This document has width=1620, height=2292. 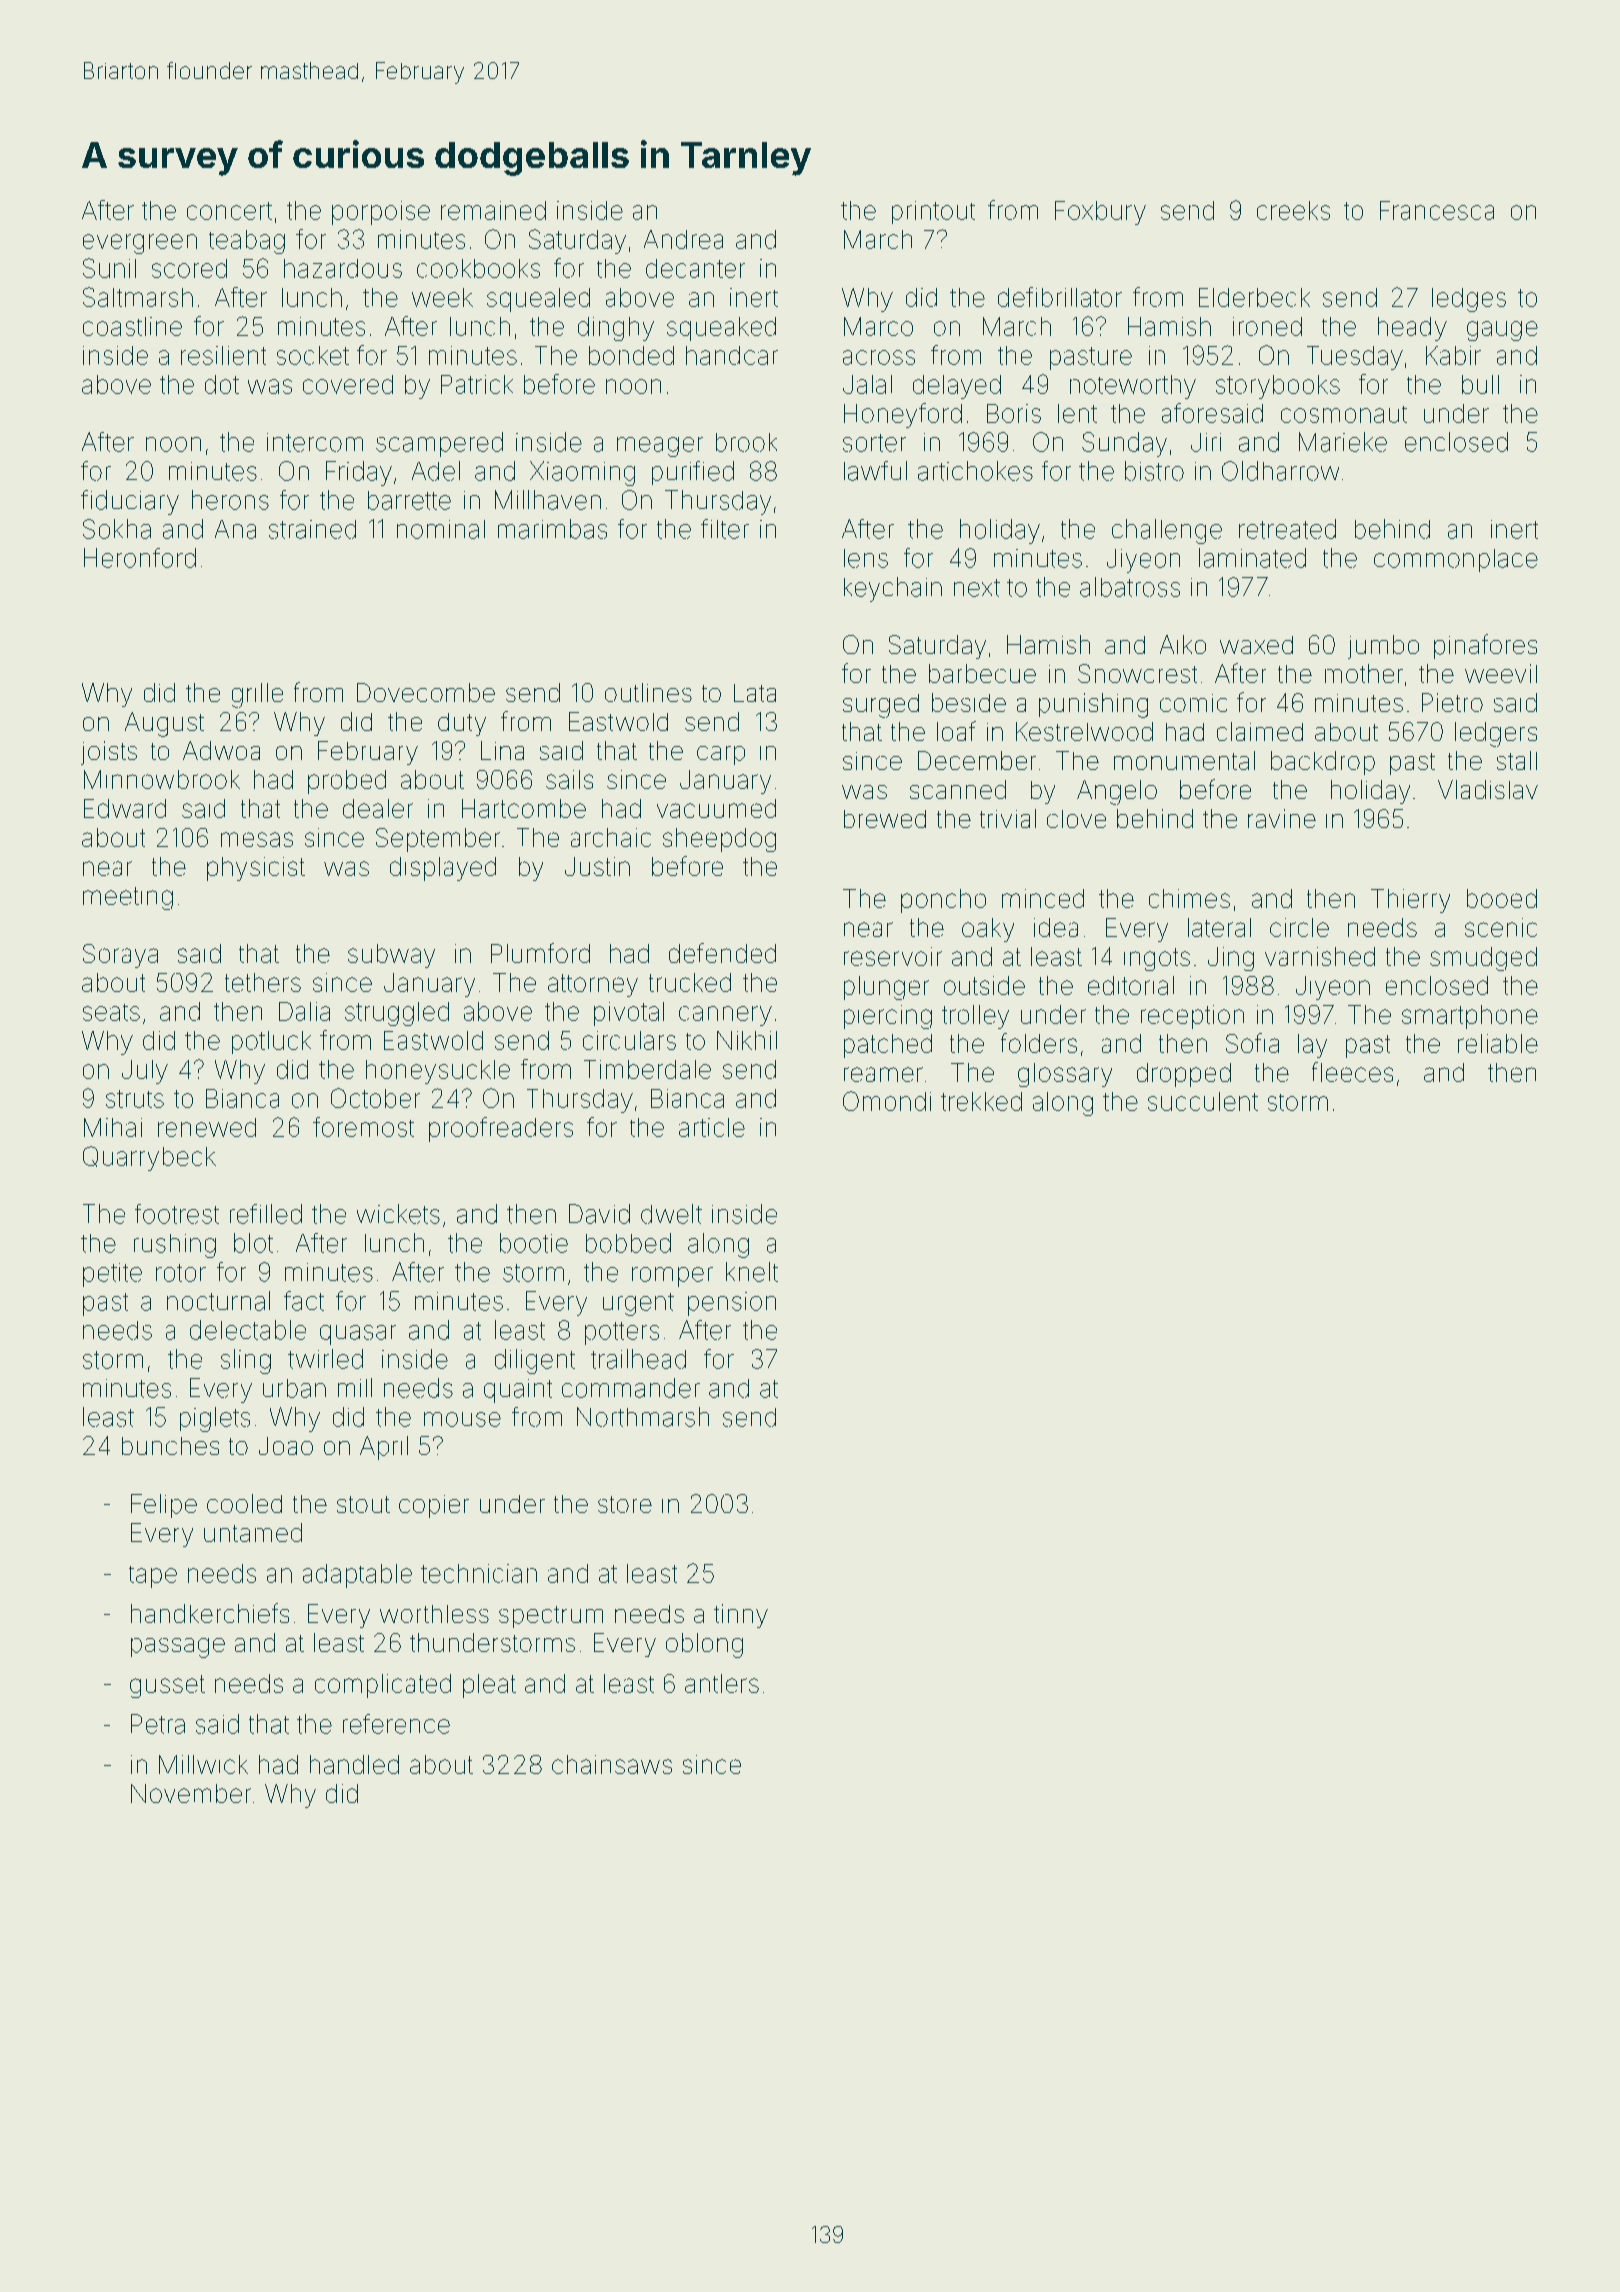 I want to click on antlers, so click(x=722, y=1683).
